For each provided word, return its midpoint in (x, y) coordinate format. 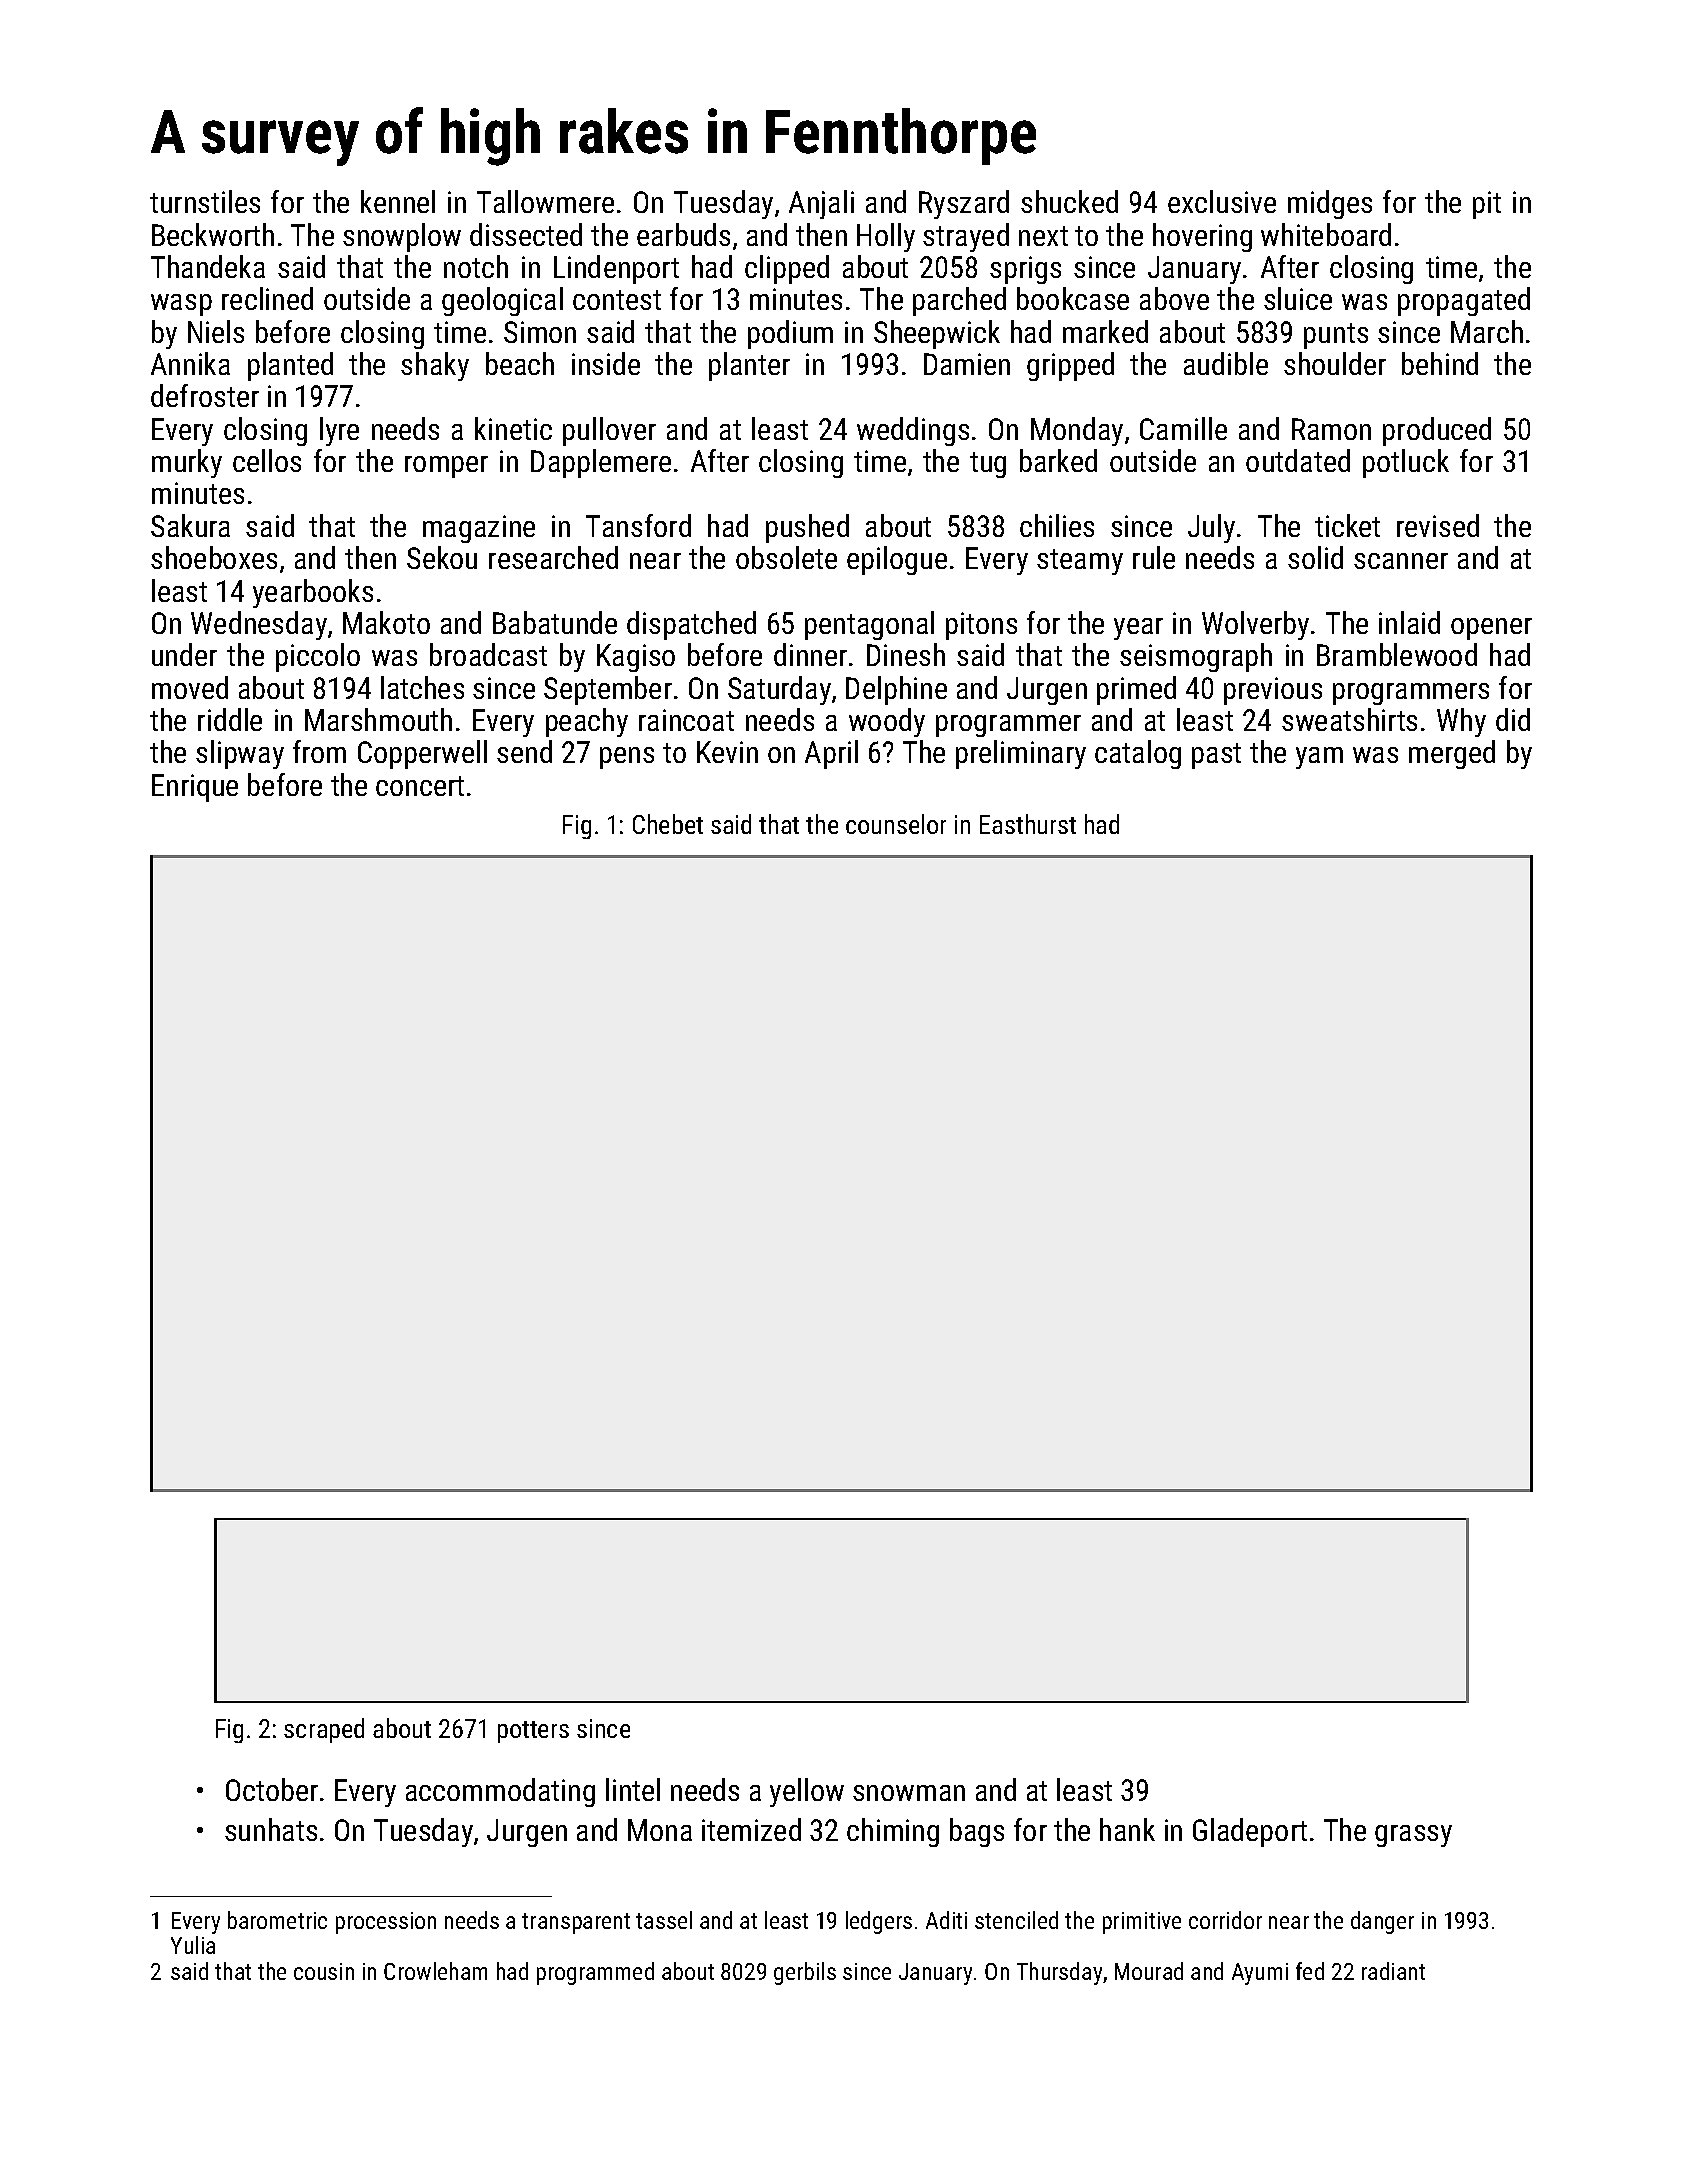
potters (533, 1732)
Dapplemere (601, 463)
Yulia (193, 1945)
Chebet (668, 824)
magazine (479, 529)
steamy (1080, 562)
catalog (1138, 754)
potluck (1406, 463)
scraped (324, 1730)
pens (627, 758)
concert (420, 786)
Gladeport (1250, 1832)
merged (1452, 754)
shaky (435, 366)
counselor (896, 824)
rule (1154, 557)
